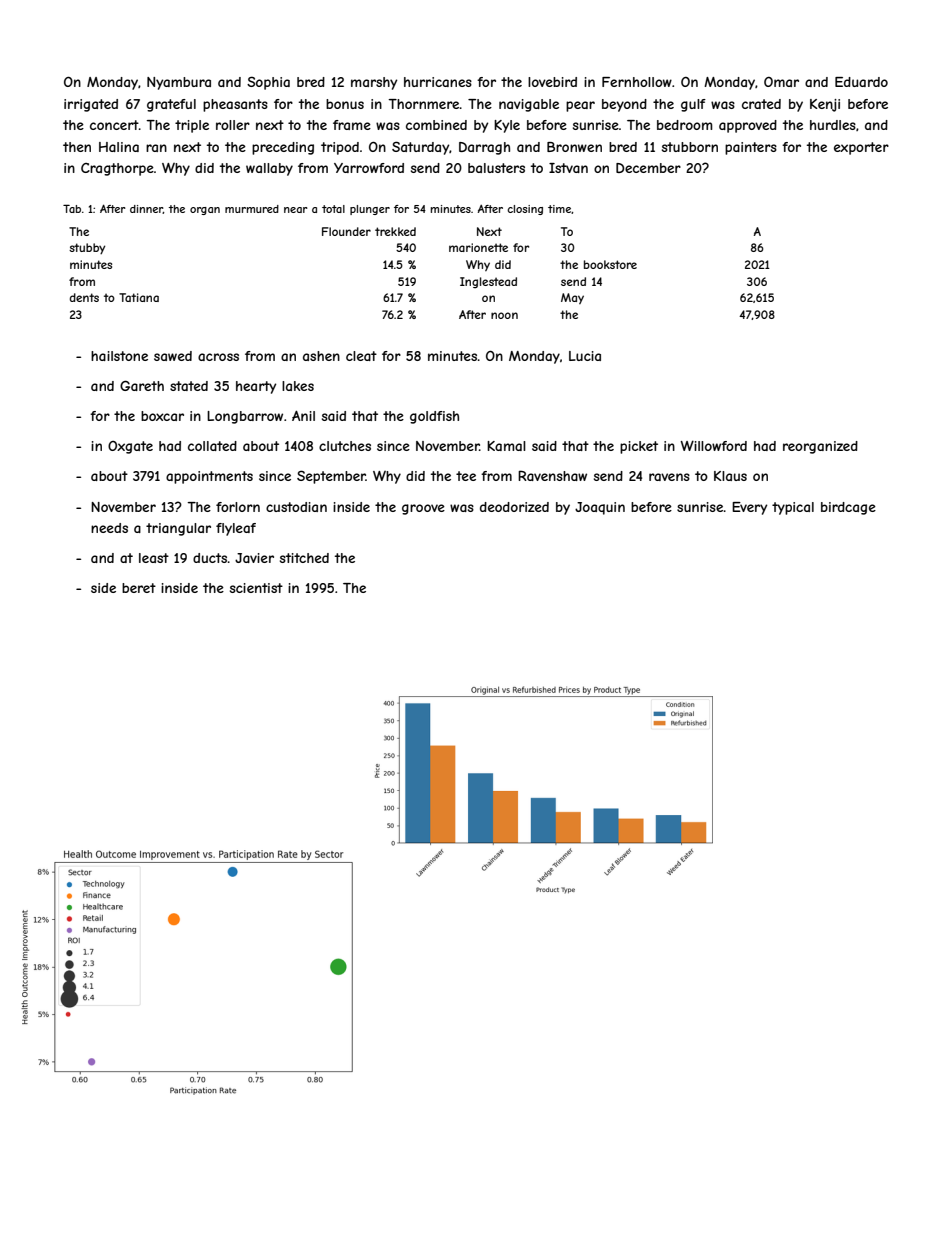  I want to click on Anil, so click(303, 416).
